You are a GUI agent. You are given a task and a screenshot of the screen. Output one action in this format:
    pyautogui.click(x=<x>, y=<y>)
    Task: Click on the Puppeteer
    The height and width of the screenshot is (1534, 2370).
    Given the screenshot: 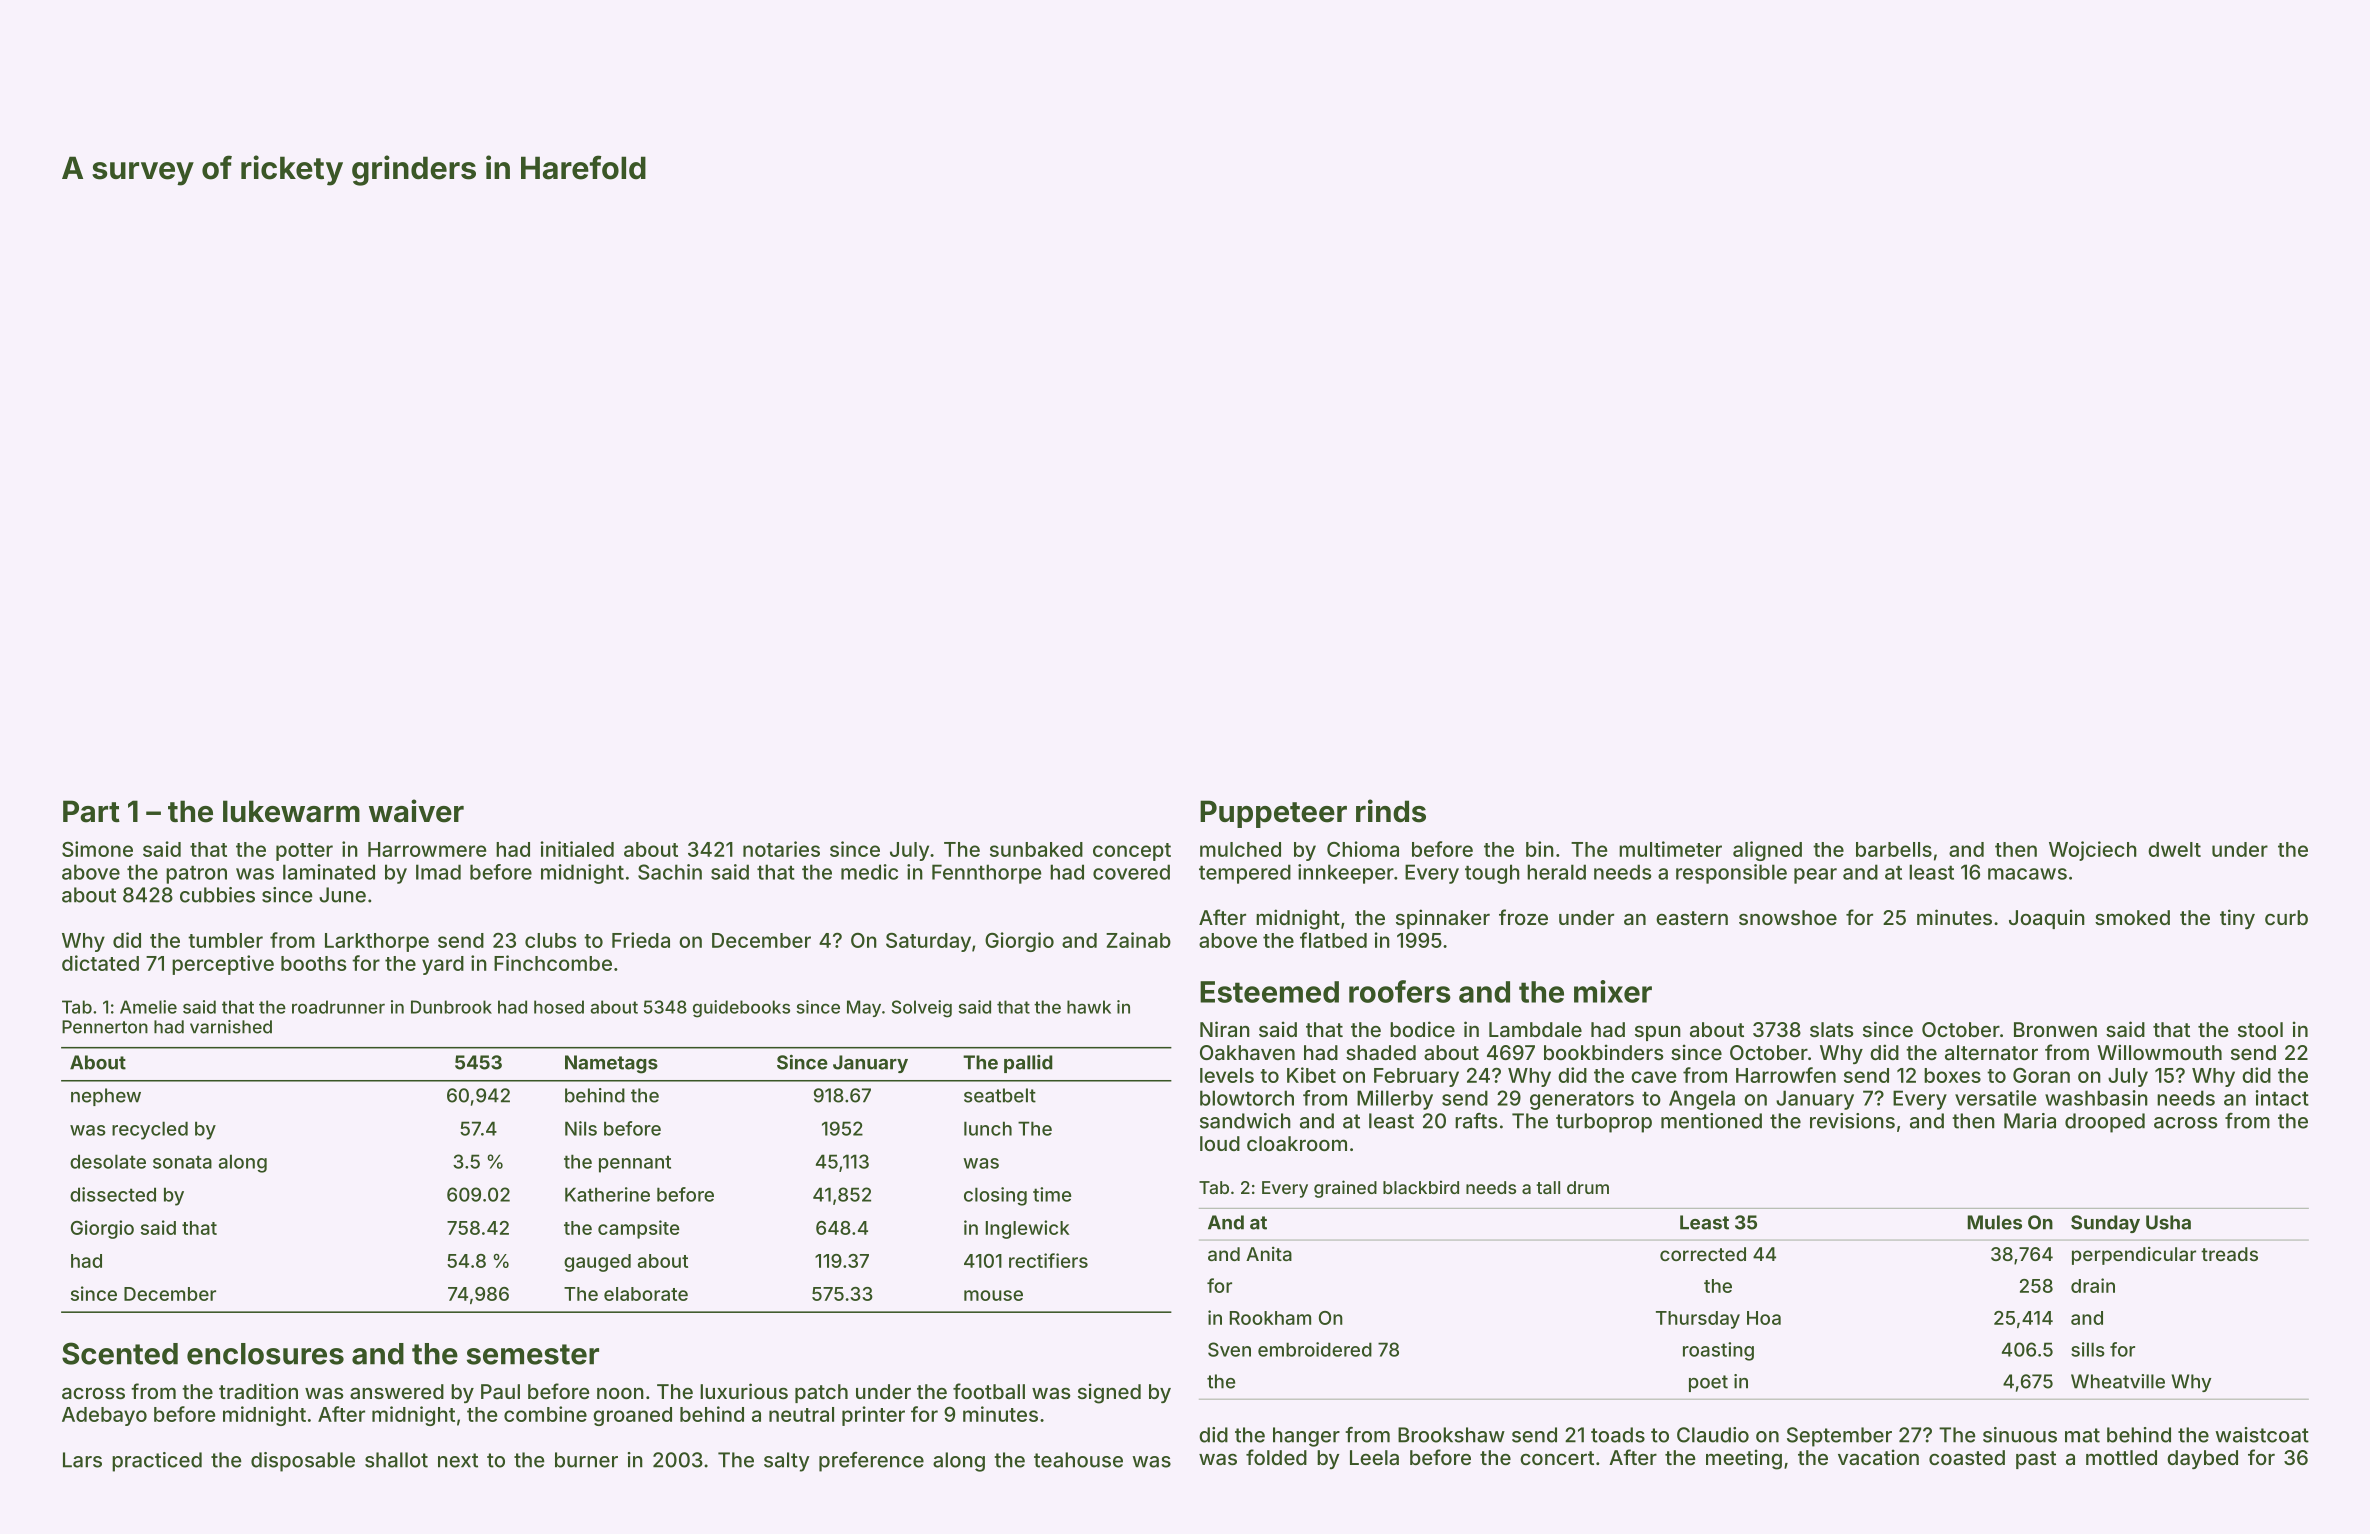 What is the action you would take?
    pyautogui.click(x=1273, y=814)
